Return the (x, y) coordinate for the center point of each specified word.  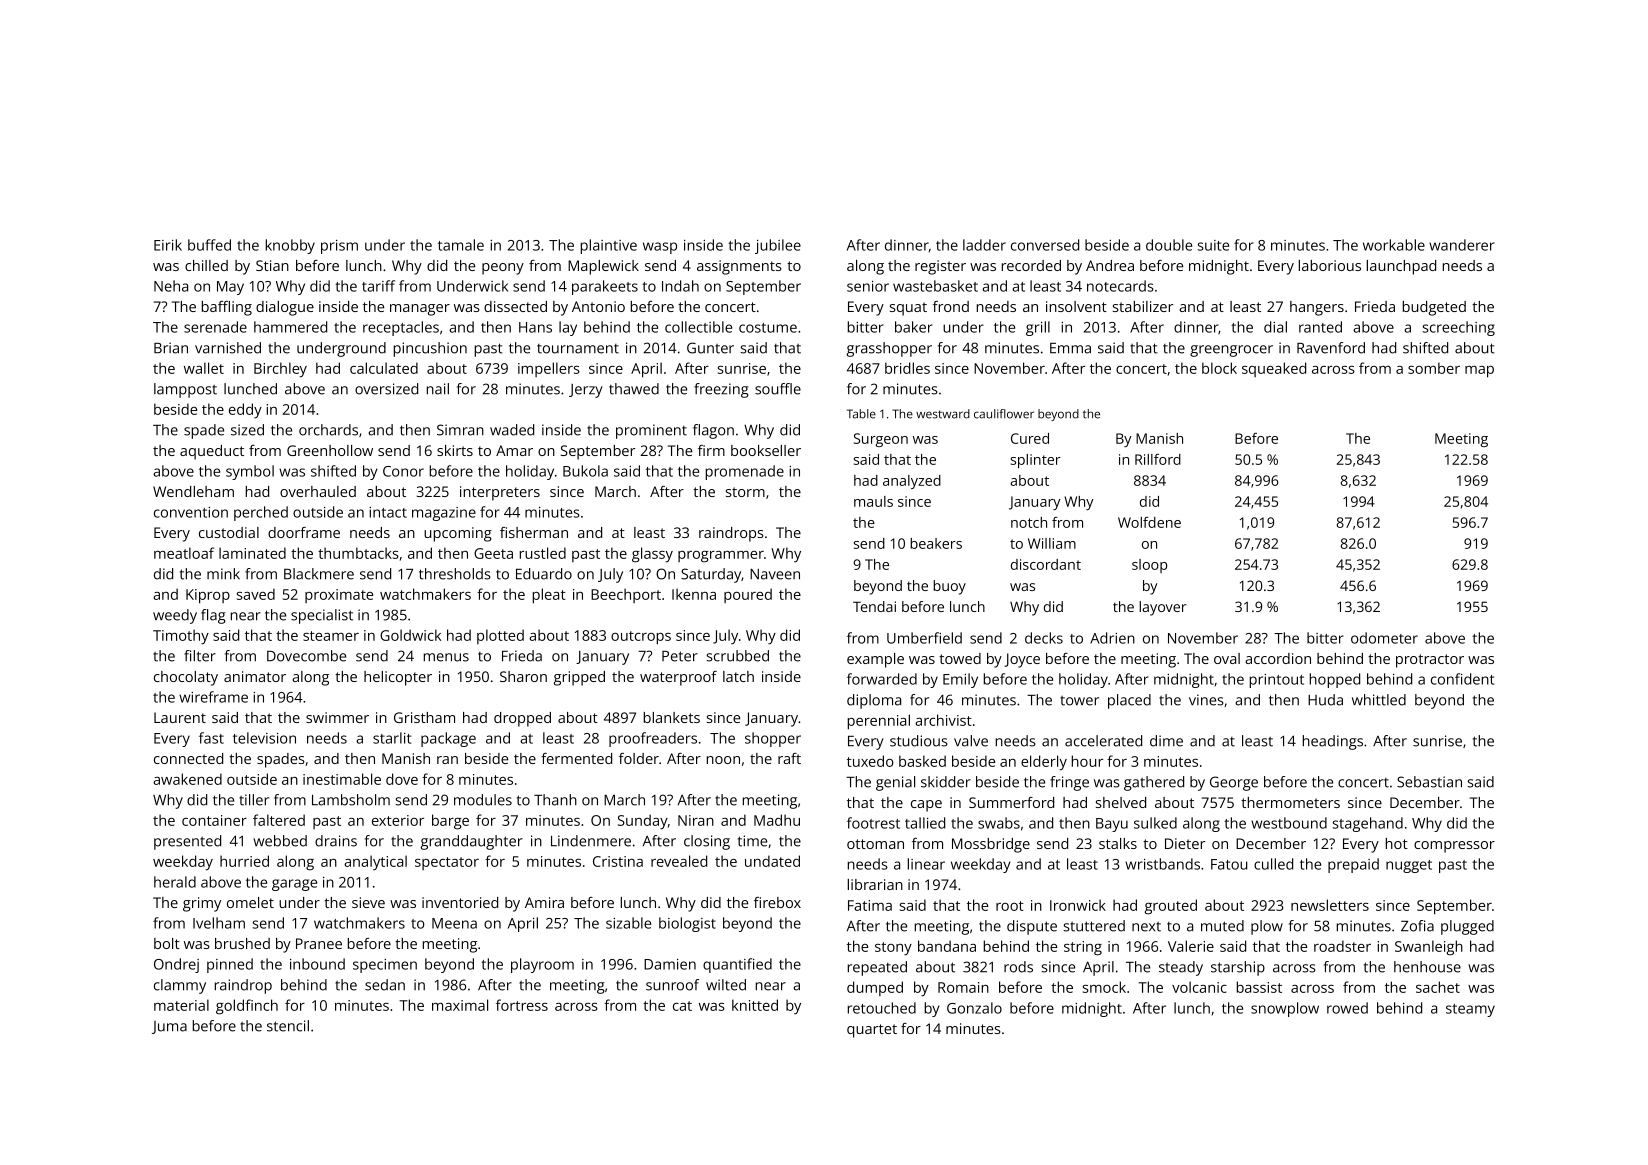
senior (868, 286)
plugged (1467, 927)
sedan (385, 985)
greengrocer (1231, 351)
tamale (461, 245)
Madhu (777, 820)
